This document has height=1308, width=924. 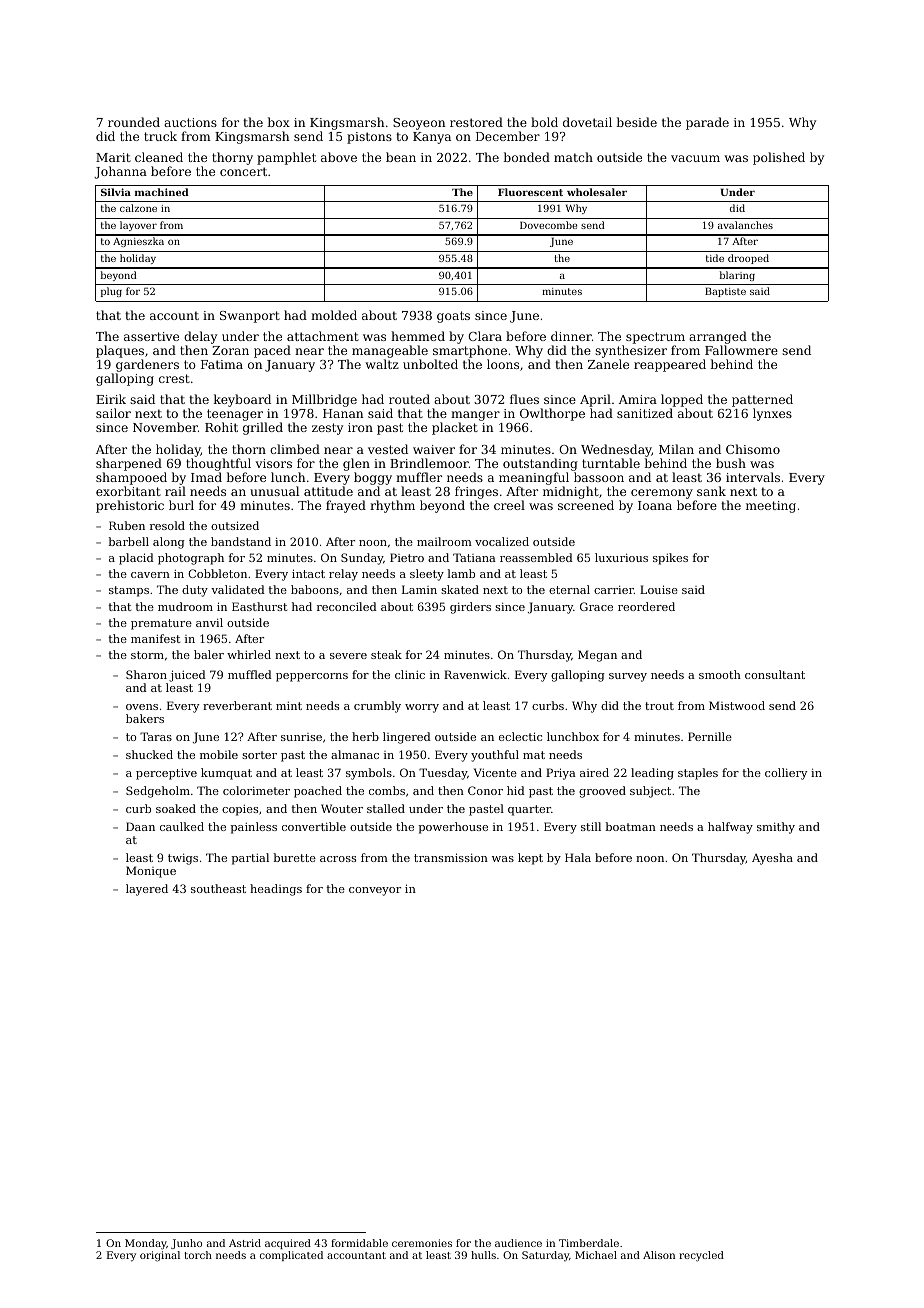 What do you see at coordinates (518, 1243) in the document?
I see `audience` at bounding box center [518, 1243].
